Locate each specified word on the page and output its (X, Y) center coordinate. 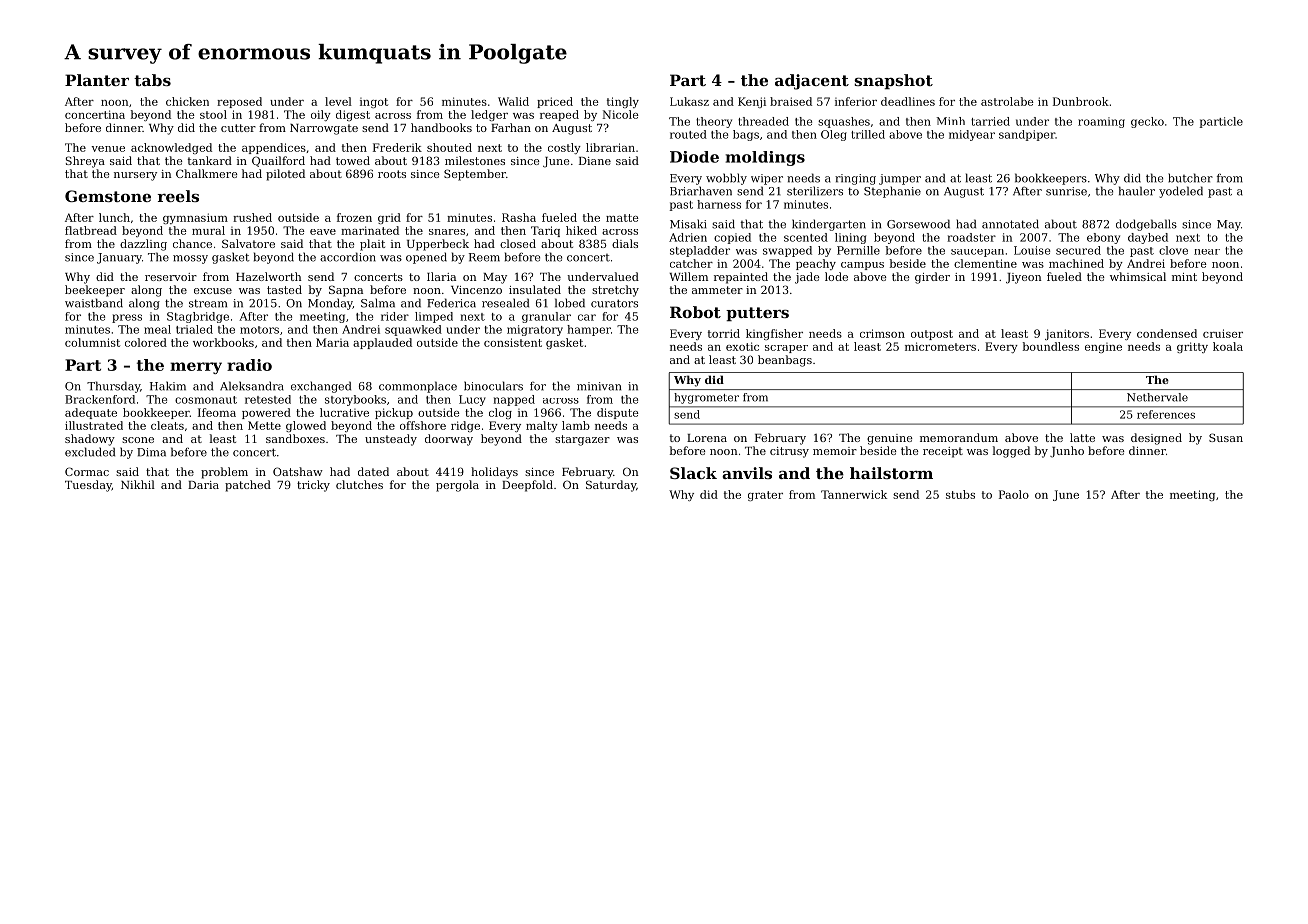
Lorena (707, 438)
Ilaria (441, 276)
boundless (1051, 346)
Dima (151, 452)
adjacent (812, 82)
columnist (92, 342)
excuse (213, 291)
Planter (97, 80)
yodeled (1181, 192)
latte (1082, 437)
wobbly (726, 179)
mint (1184, 277)
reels (178, 196)
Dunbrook (1081, 101)
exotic (742, 346)
